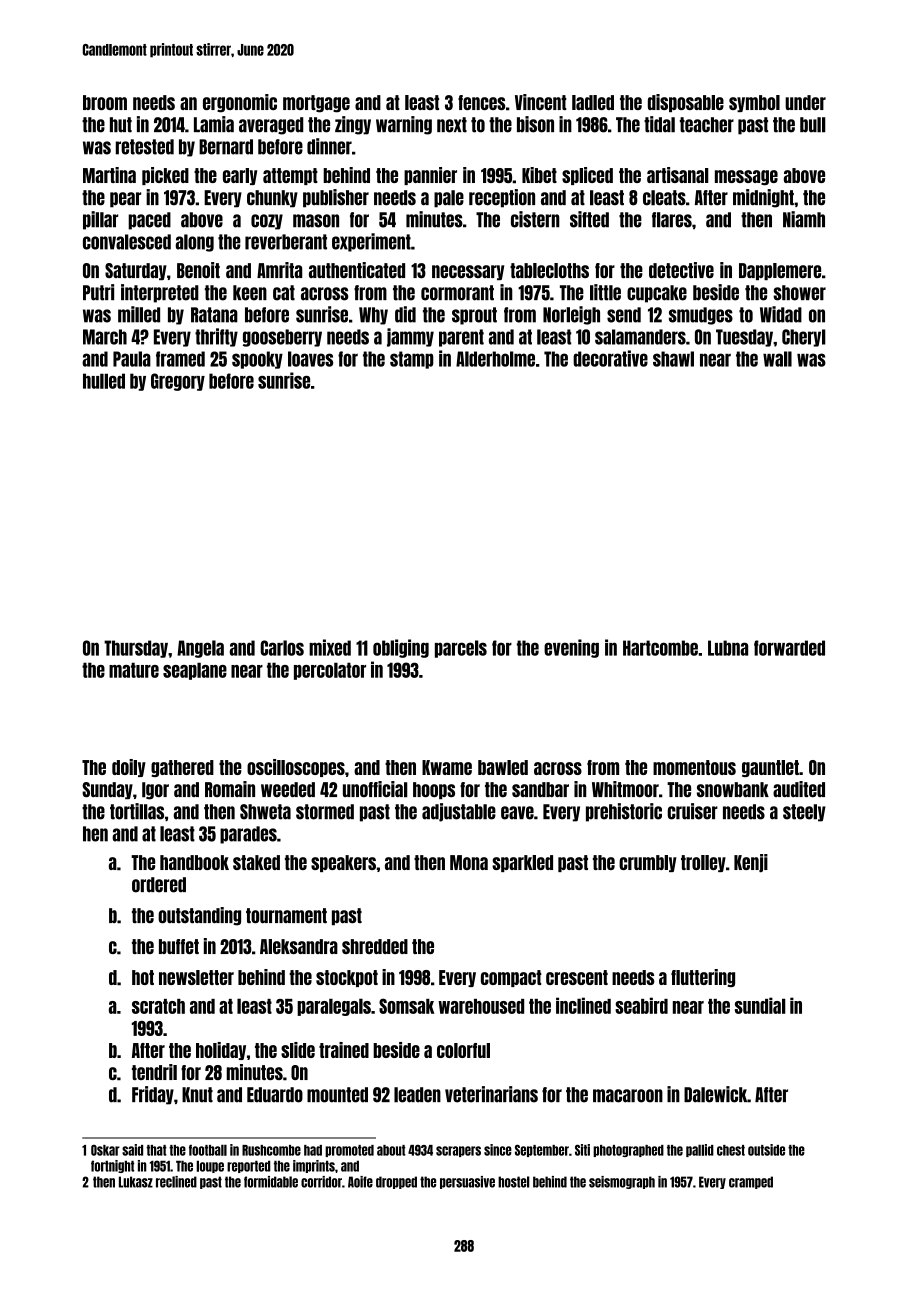  I want to click on Kenji, so click(751, 863).
